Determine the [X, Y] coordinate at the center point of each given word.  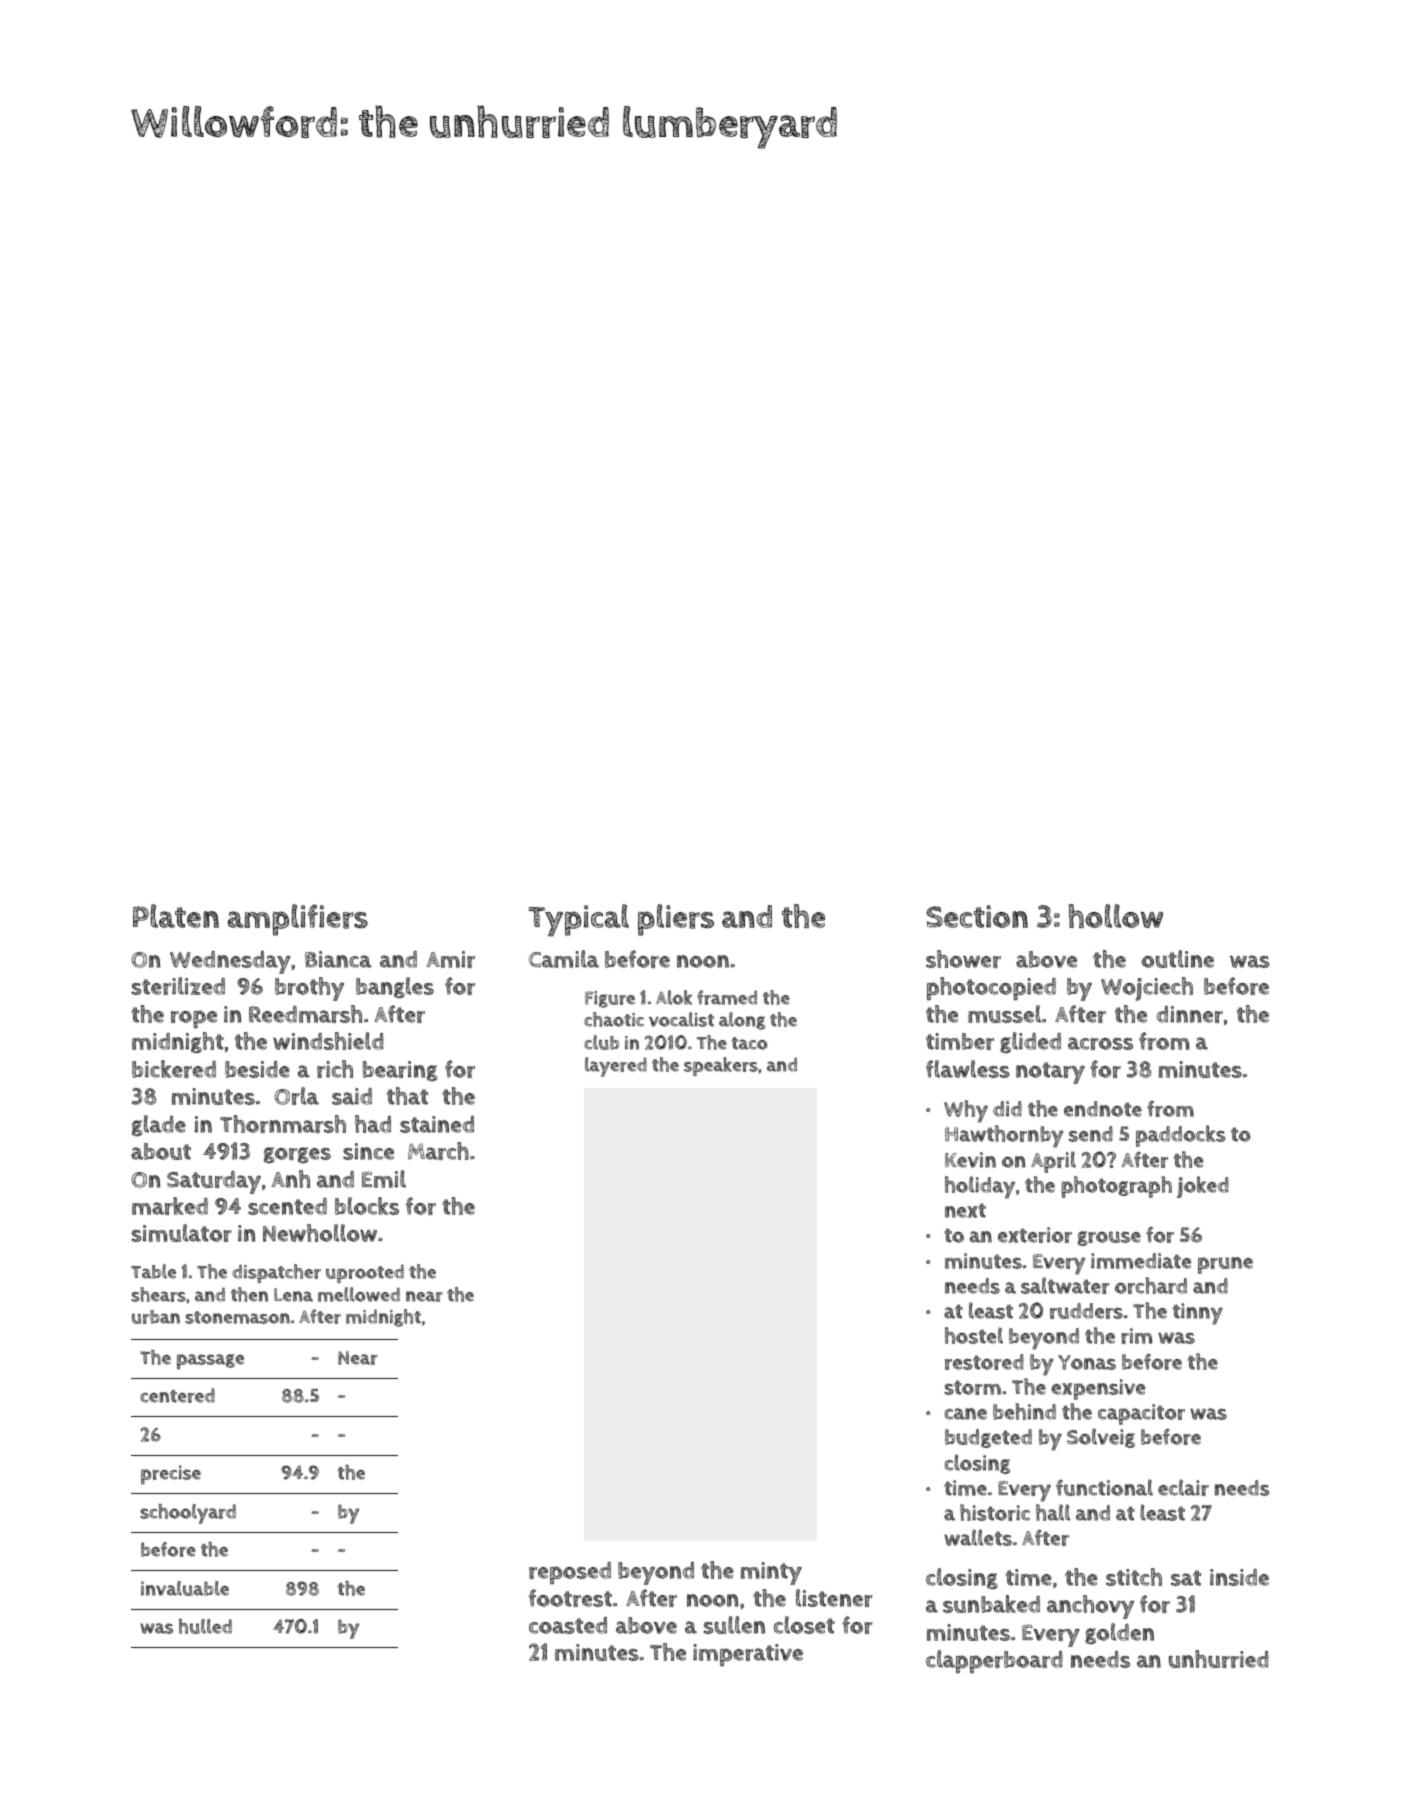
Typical [579, 920]
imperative [748, 1655]
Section [977, 916]
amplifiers [298, 920]
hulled [205, 1626]
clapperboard [994, 1662]
